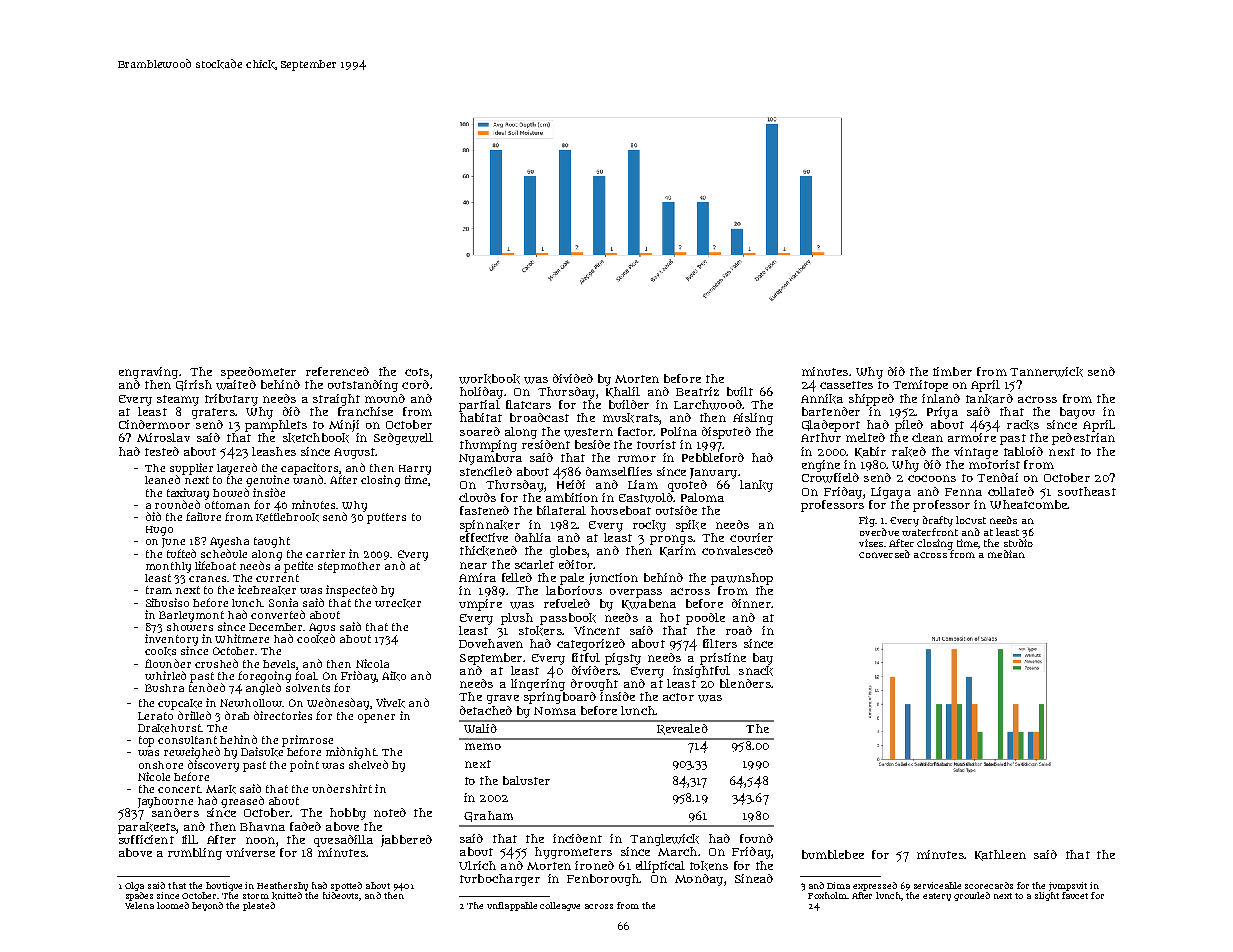 This document has height=952, width=1233. I want to click on Graham, so click(488, 816).
